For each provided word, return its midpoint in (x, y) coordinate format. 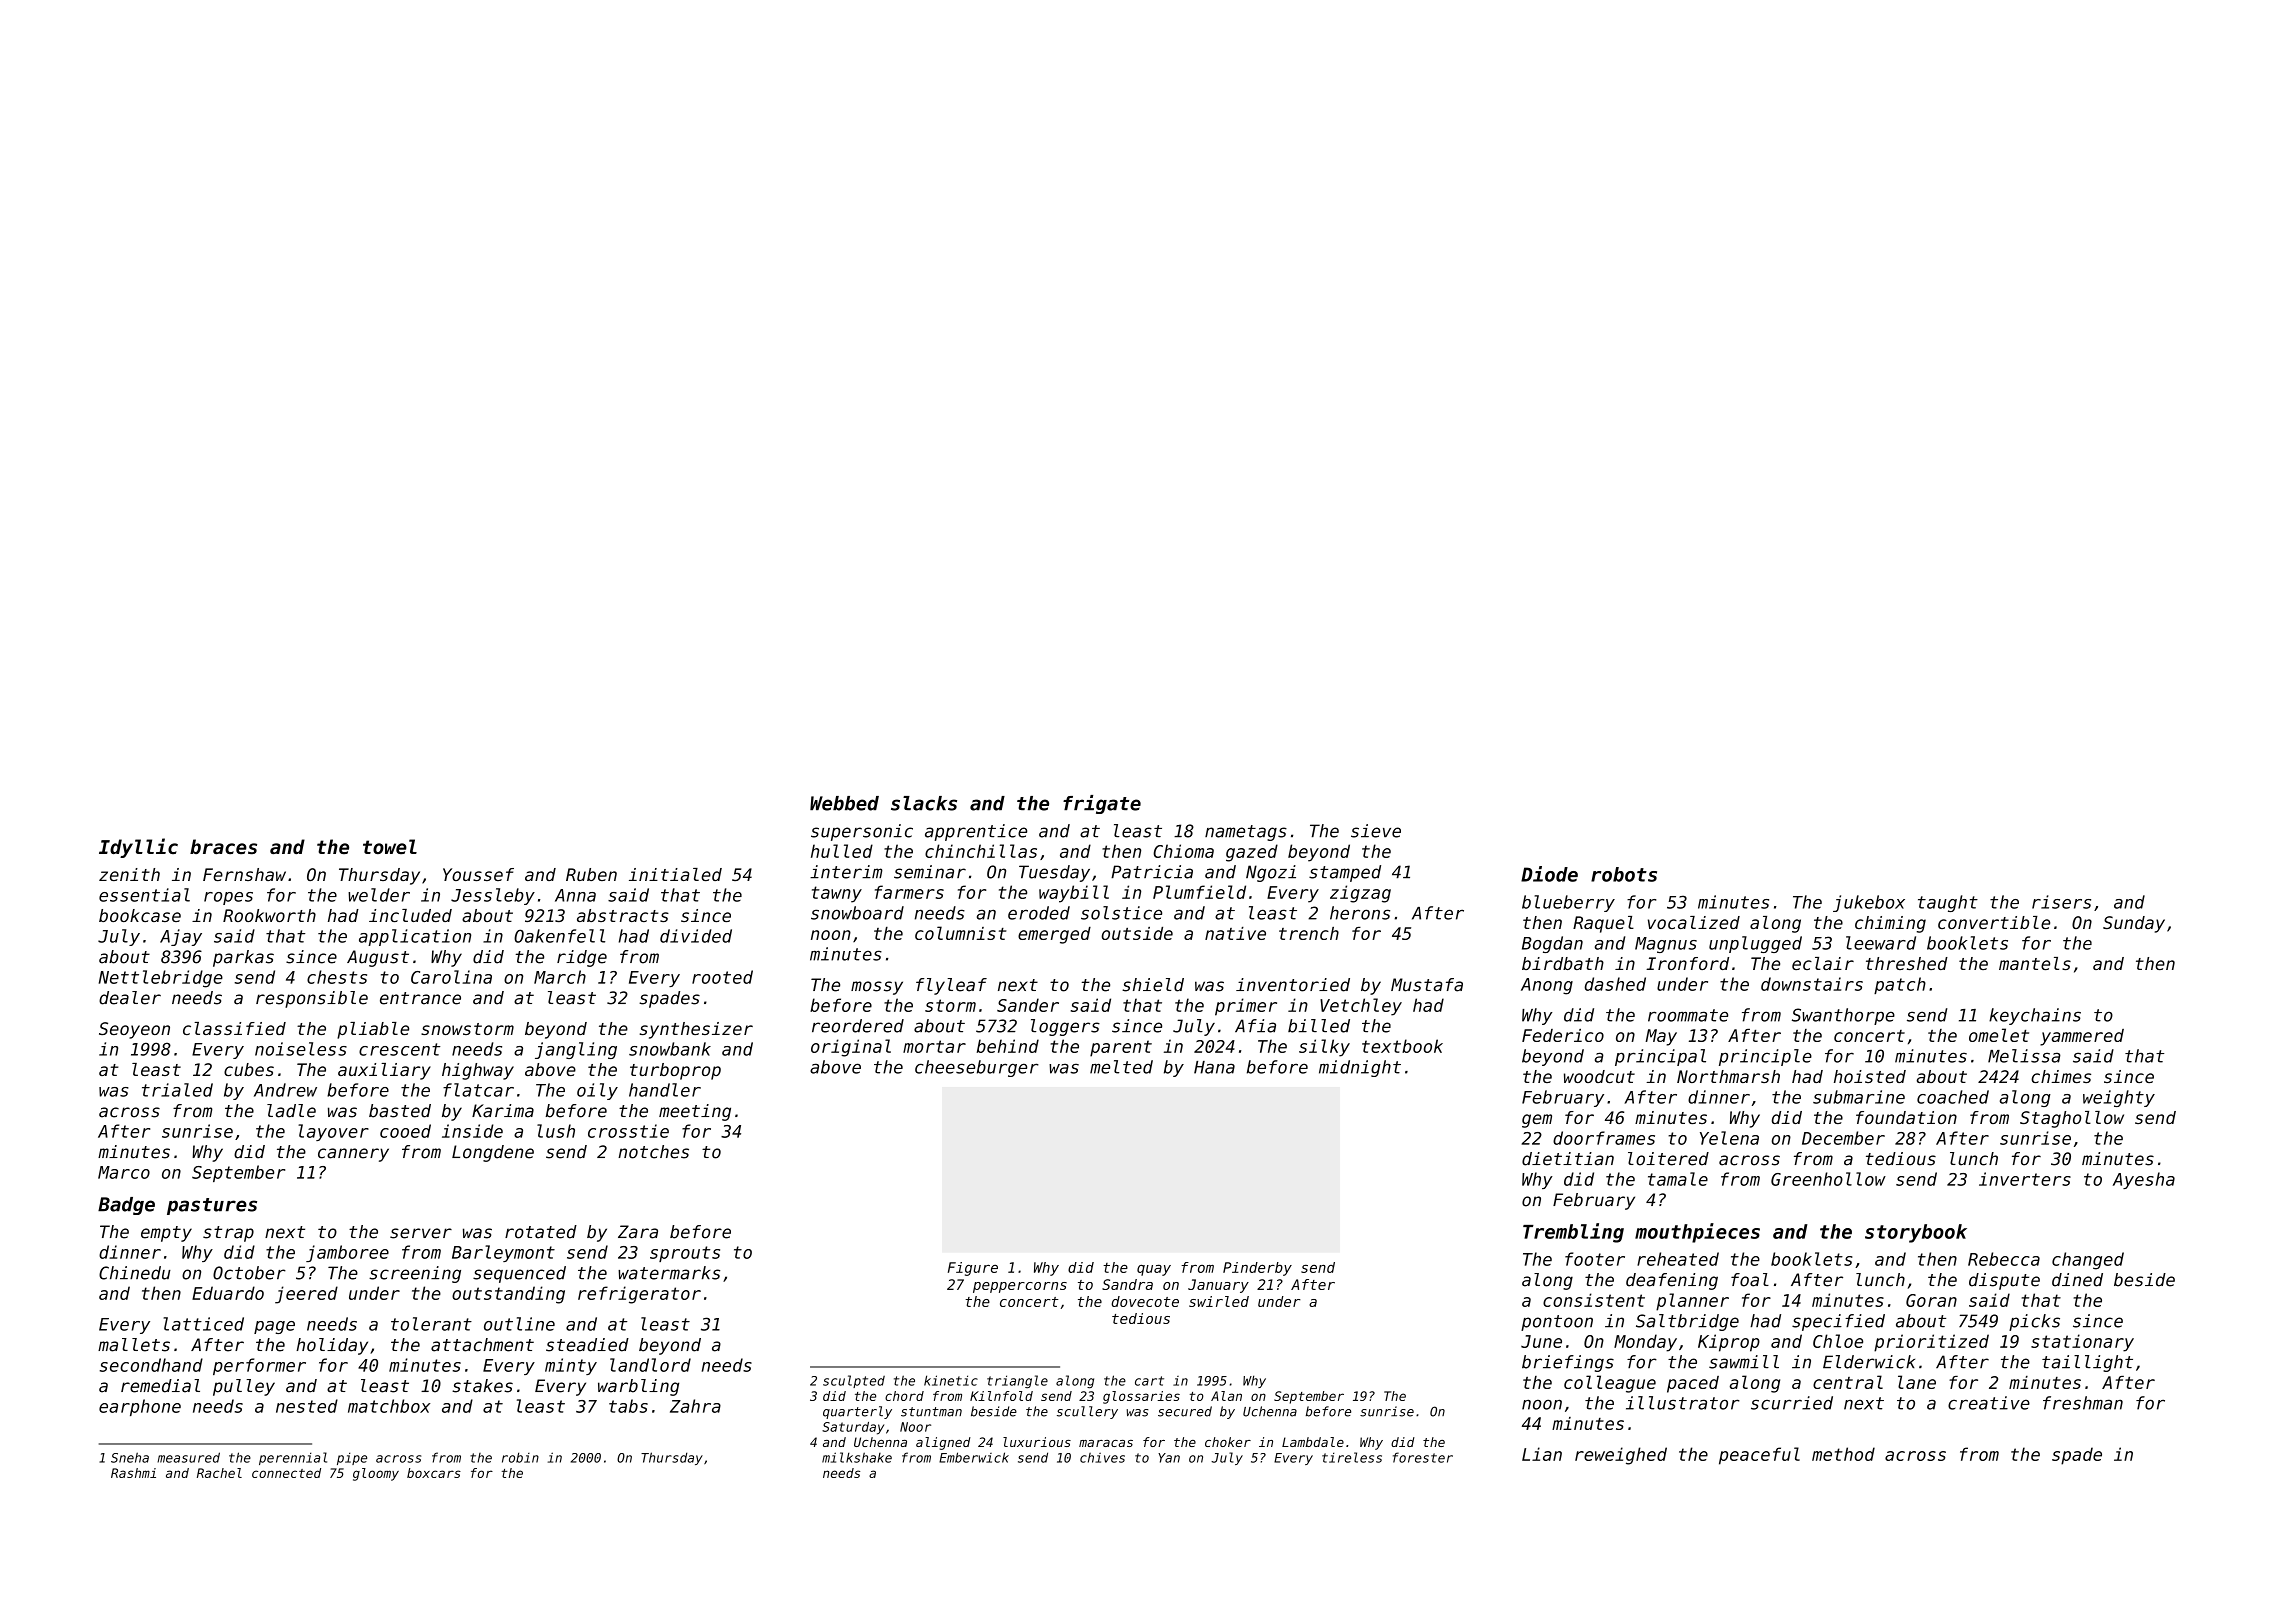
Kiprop (1729, 1343)
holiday (332, 1346)
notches (653, 1152)
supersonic (862, 832)
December (1843, 1138)
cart (1149, 1381)
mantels (2035, 963)
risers (2061, 902)
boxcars (434, 1473)
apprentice (976, 832)
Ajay (181, 937)
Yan (1169, 1458)
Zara (638, 1232)
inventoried (1293, 985)
